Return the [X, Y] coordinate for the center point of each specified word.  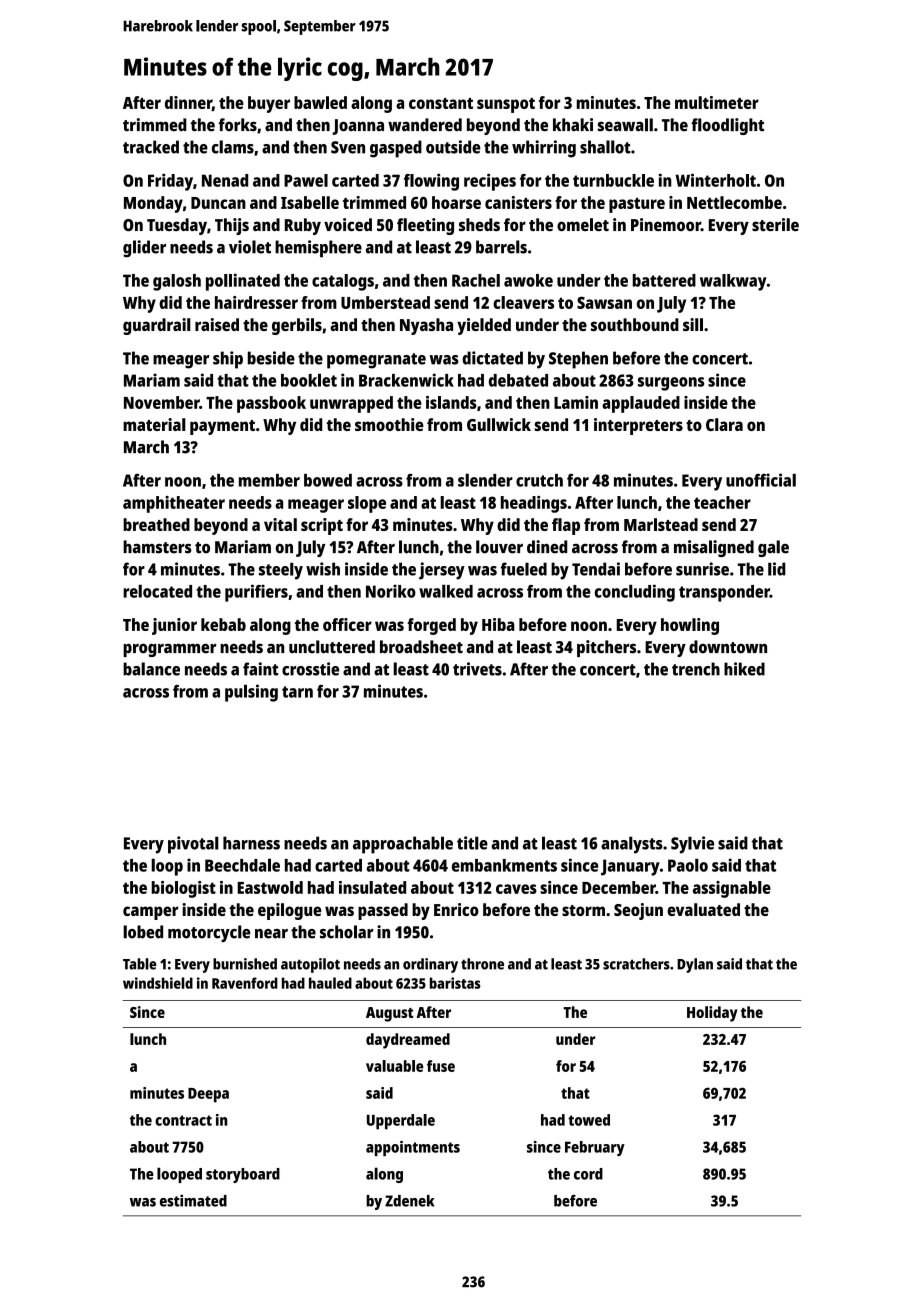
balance [151, 669]
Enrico [456, 909]
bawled [320, 102]
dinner [188, 103]
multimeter [717, 102]
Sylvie [692, 845]
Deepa [208, 1095]
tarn [297, 692]
